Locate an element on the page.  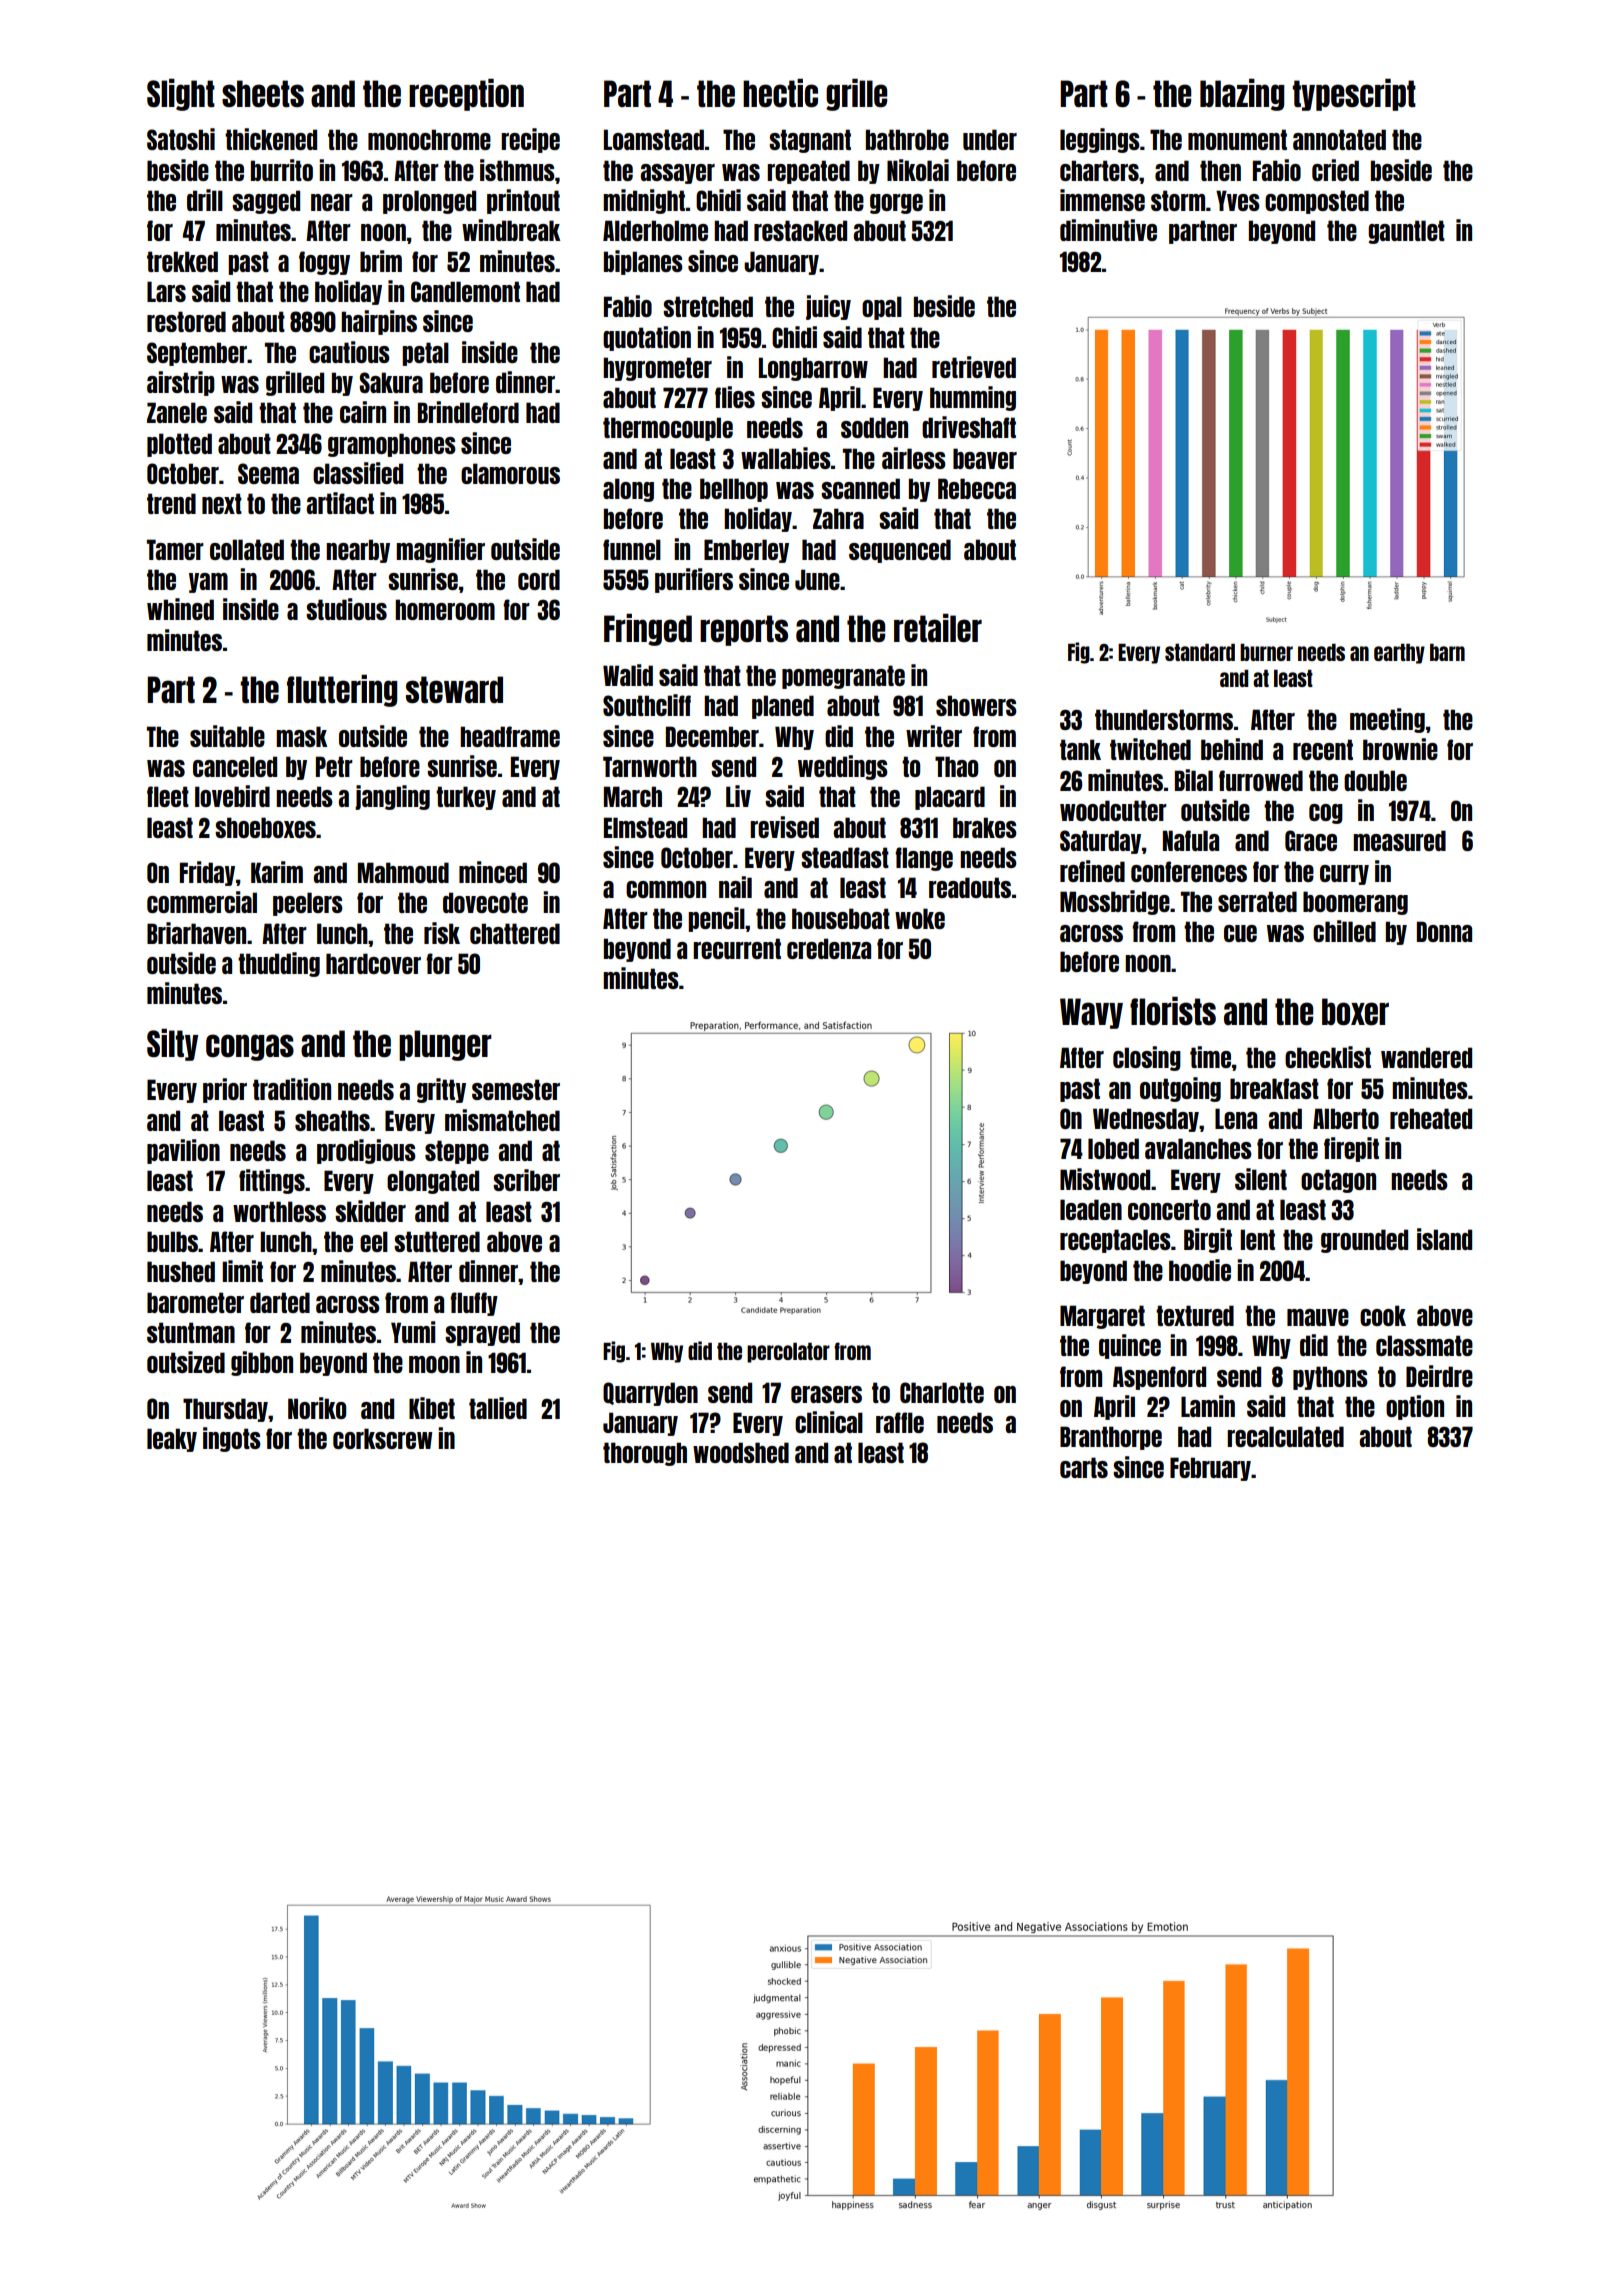
credenza is located at coordinates (829, 948).
